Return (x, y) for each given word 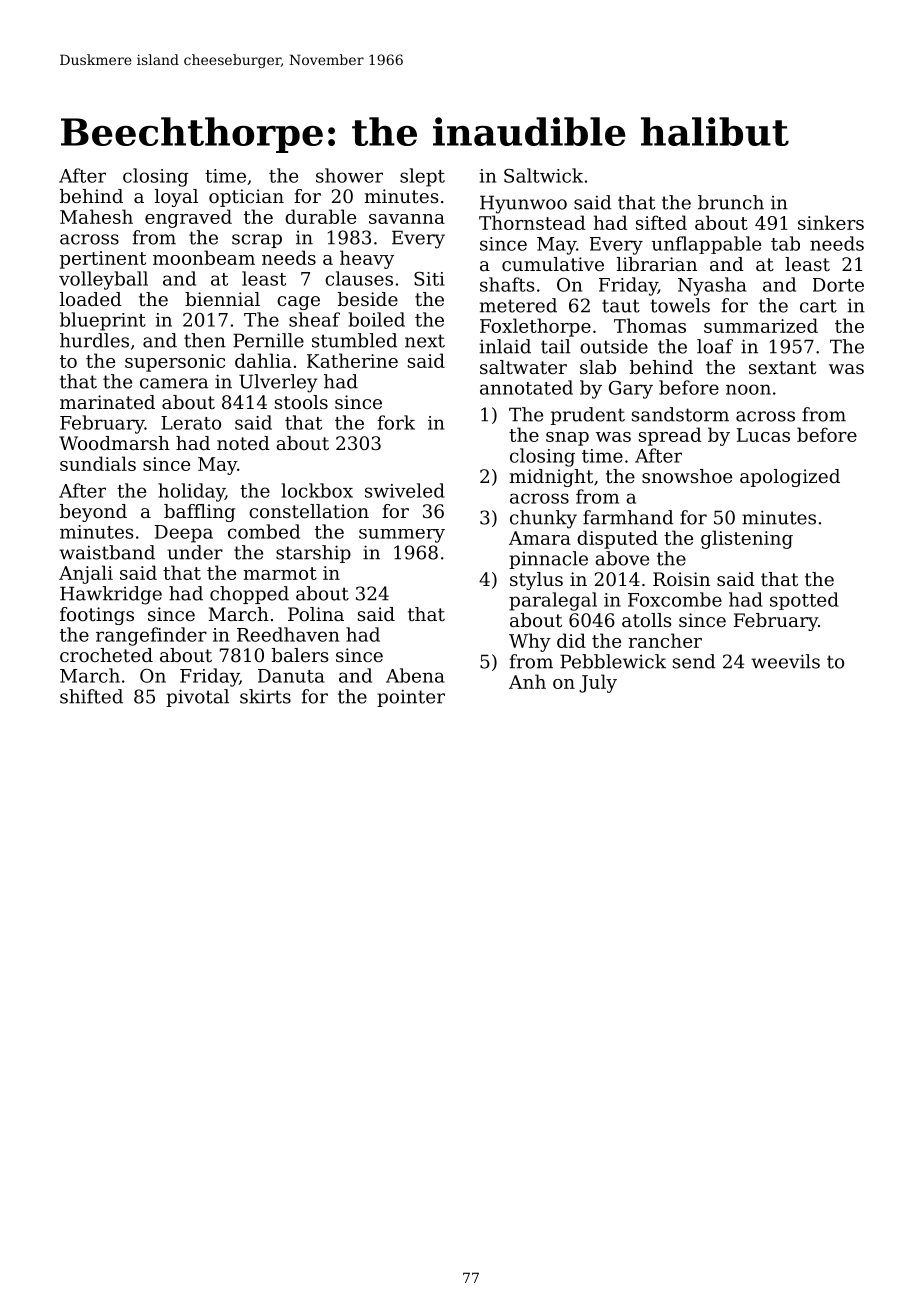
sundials (98, 463)
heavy (367, 259)
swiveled (405, 490)
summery (402, 536)
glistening (747, 539)
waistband (107, 552)
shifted (91, 696)
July (598, 683)
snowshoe (687, 476)
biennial (222, 299)
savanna (407, 219)
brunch (731, 202)
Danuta (291, 676)
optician (246, 198)
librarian (657, 264)
